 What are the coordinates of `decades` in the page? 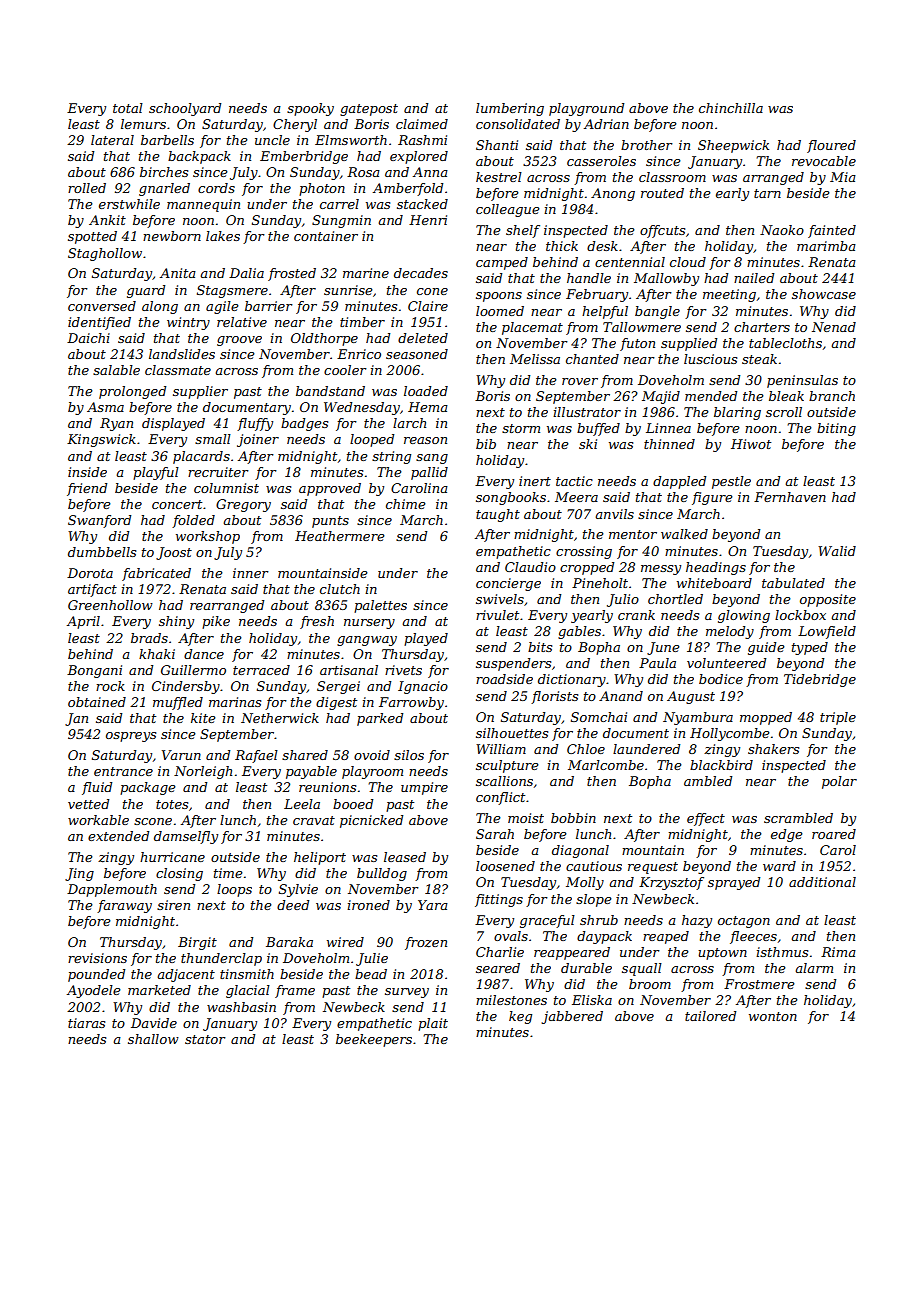 It's located at (421, 273).
